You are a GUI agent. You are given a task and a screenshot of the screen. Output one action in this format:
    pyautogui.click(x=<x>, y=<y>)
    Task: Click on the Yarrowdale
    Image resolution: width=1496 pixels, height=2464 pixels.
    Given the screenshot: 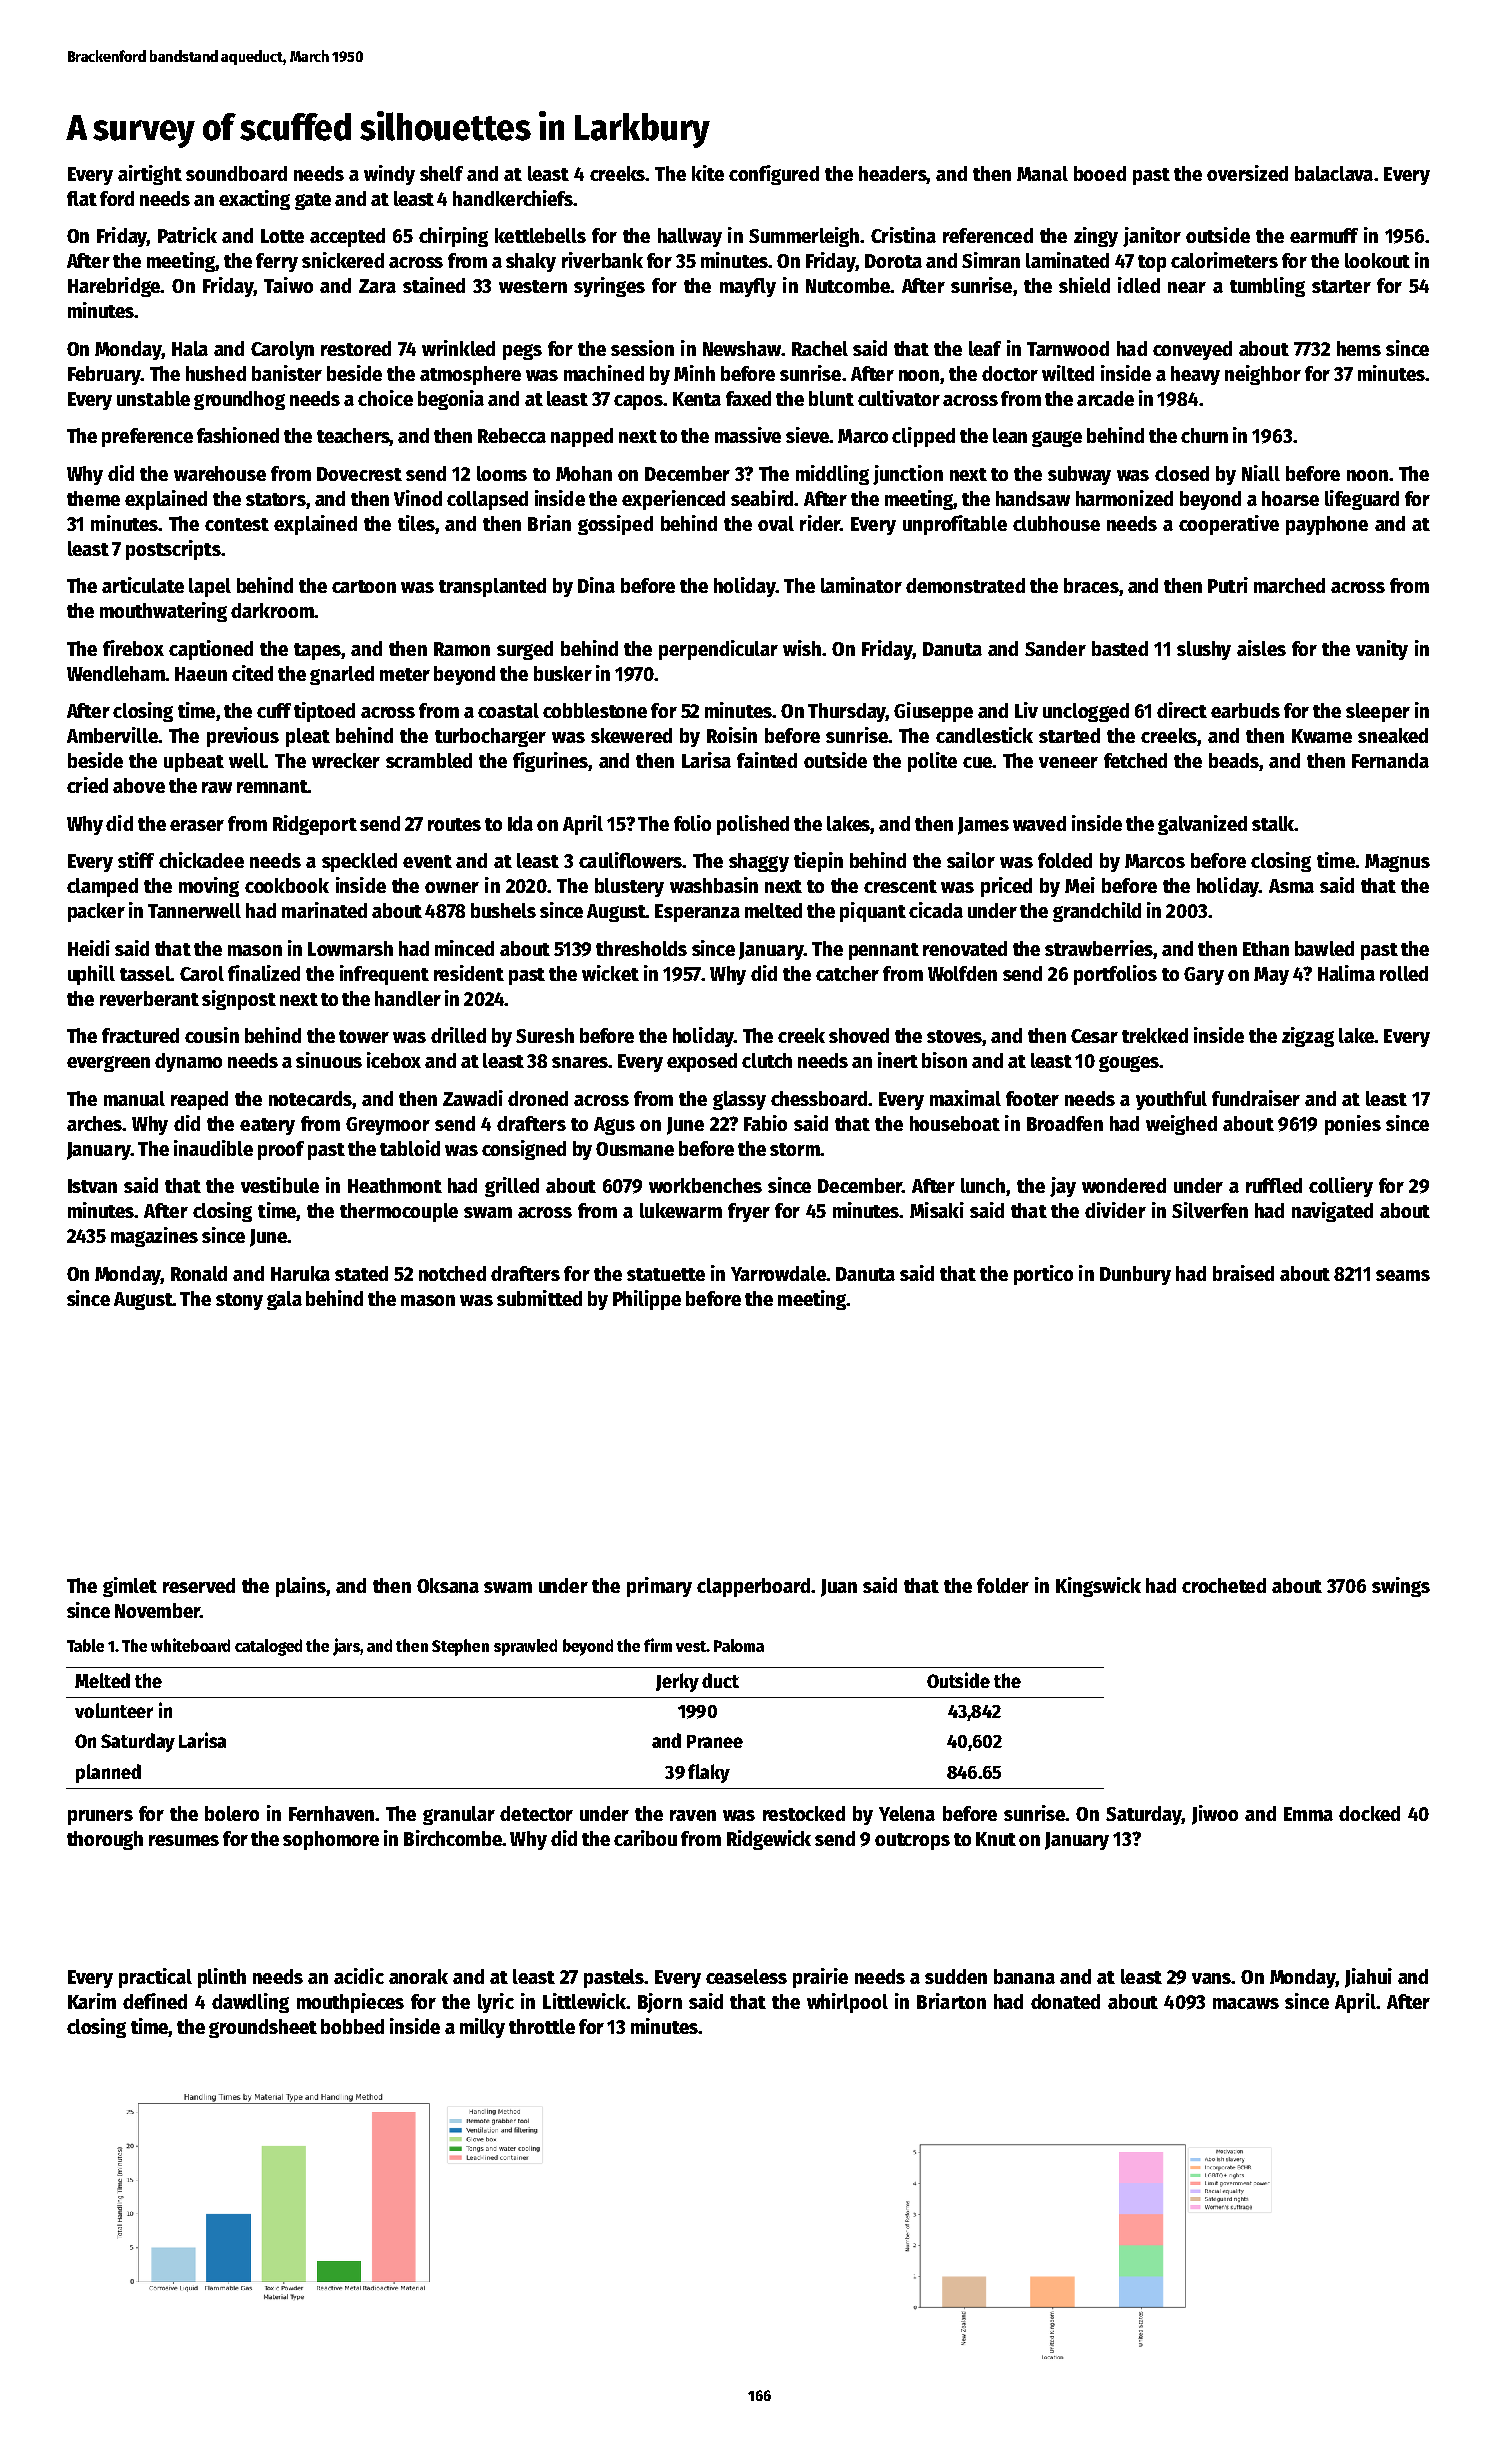 What is the action you would take?
    pyautogui.click(x=778, y=1273)
